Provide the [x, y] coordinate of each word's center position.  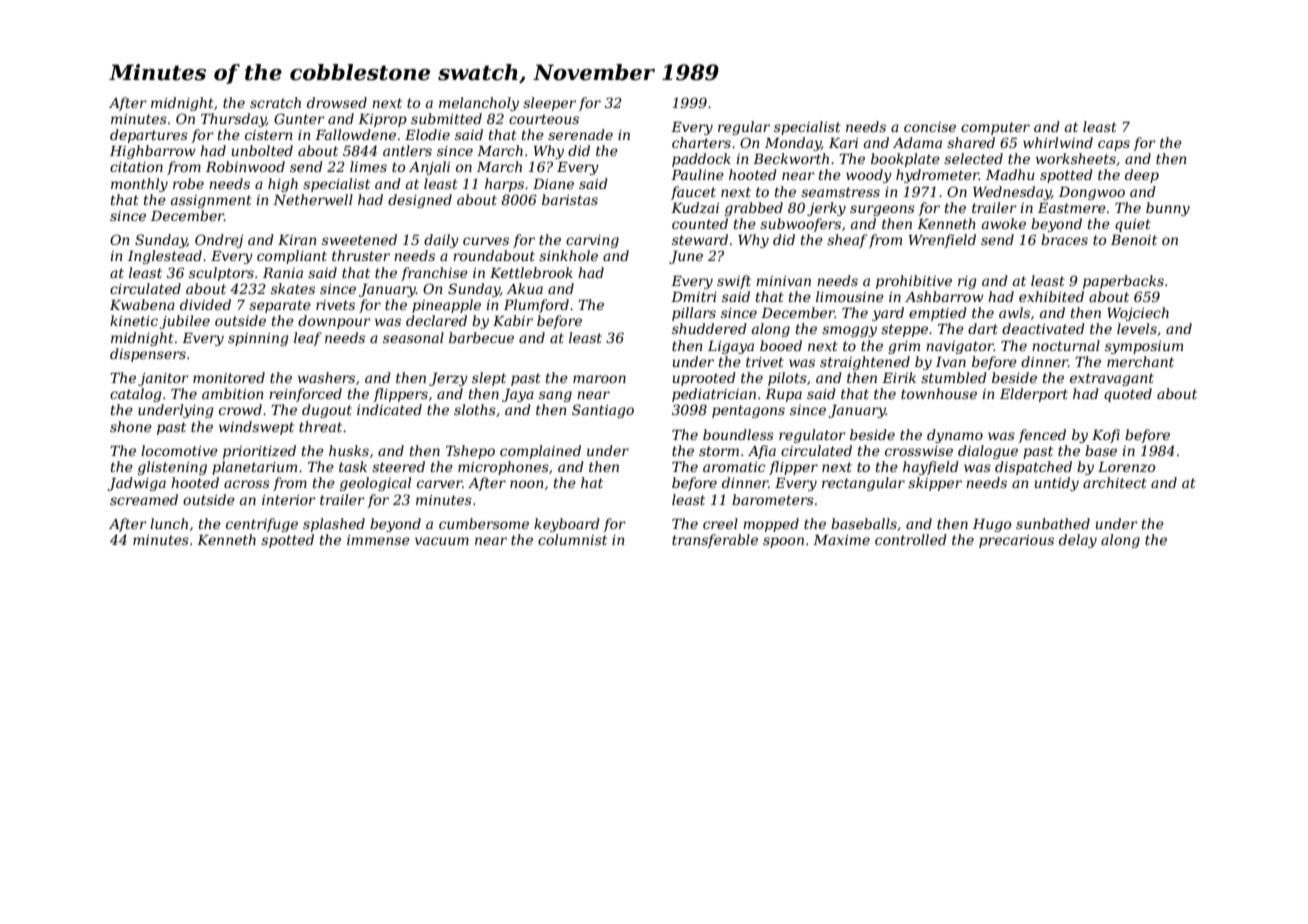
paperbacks [1123, 282]
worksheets [1076, 158]
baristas [570, 199]
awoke [1004, 223]
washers [326, 377]
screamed [144, 499]
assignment [211, 201]
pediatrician [714, 395]
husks [349, 450]
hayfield [931, 468]
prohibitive [914, 282]
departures [149, 136]
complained [540, 452]
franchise [434, 274]
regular [744, 128]
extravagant [1112, 379]
